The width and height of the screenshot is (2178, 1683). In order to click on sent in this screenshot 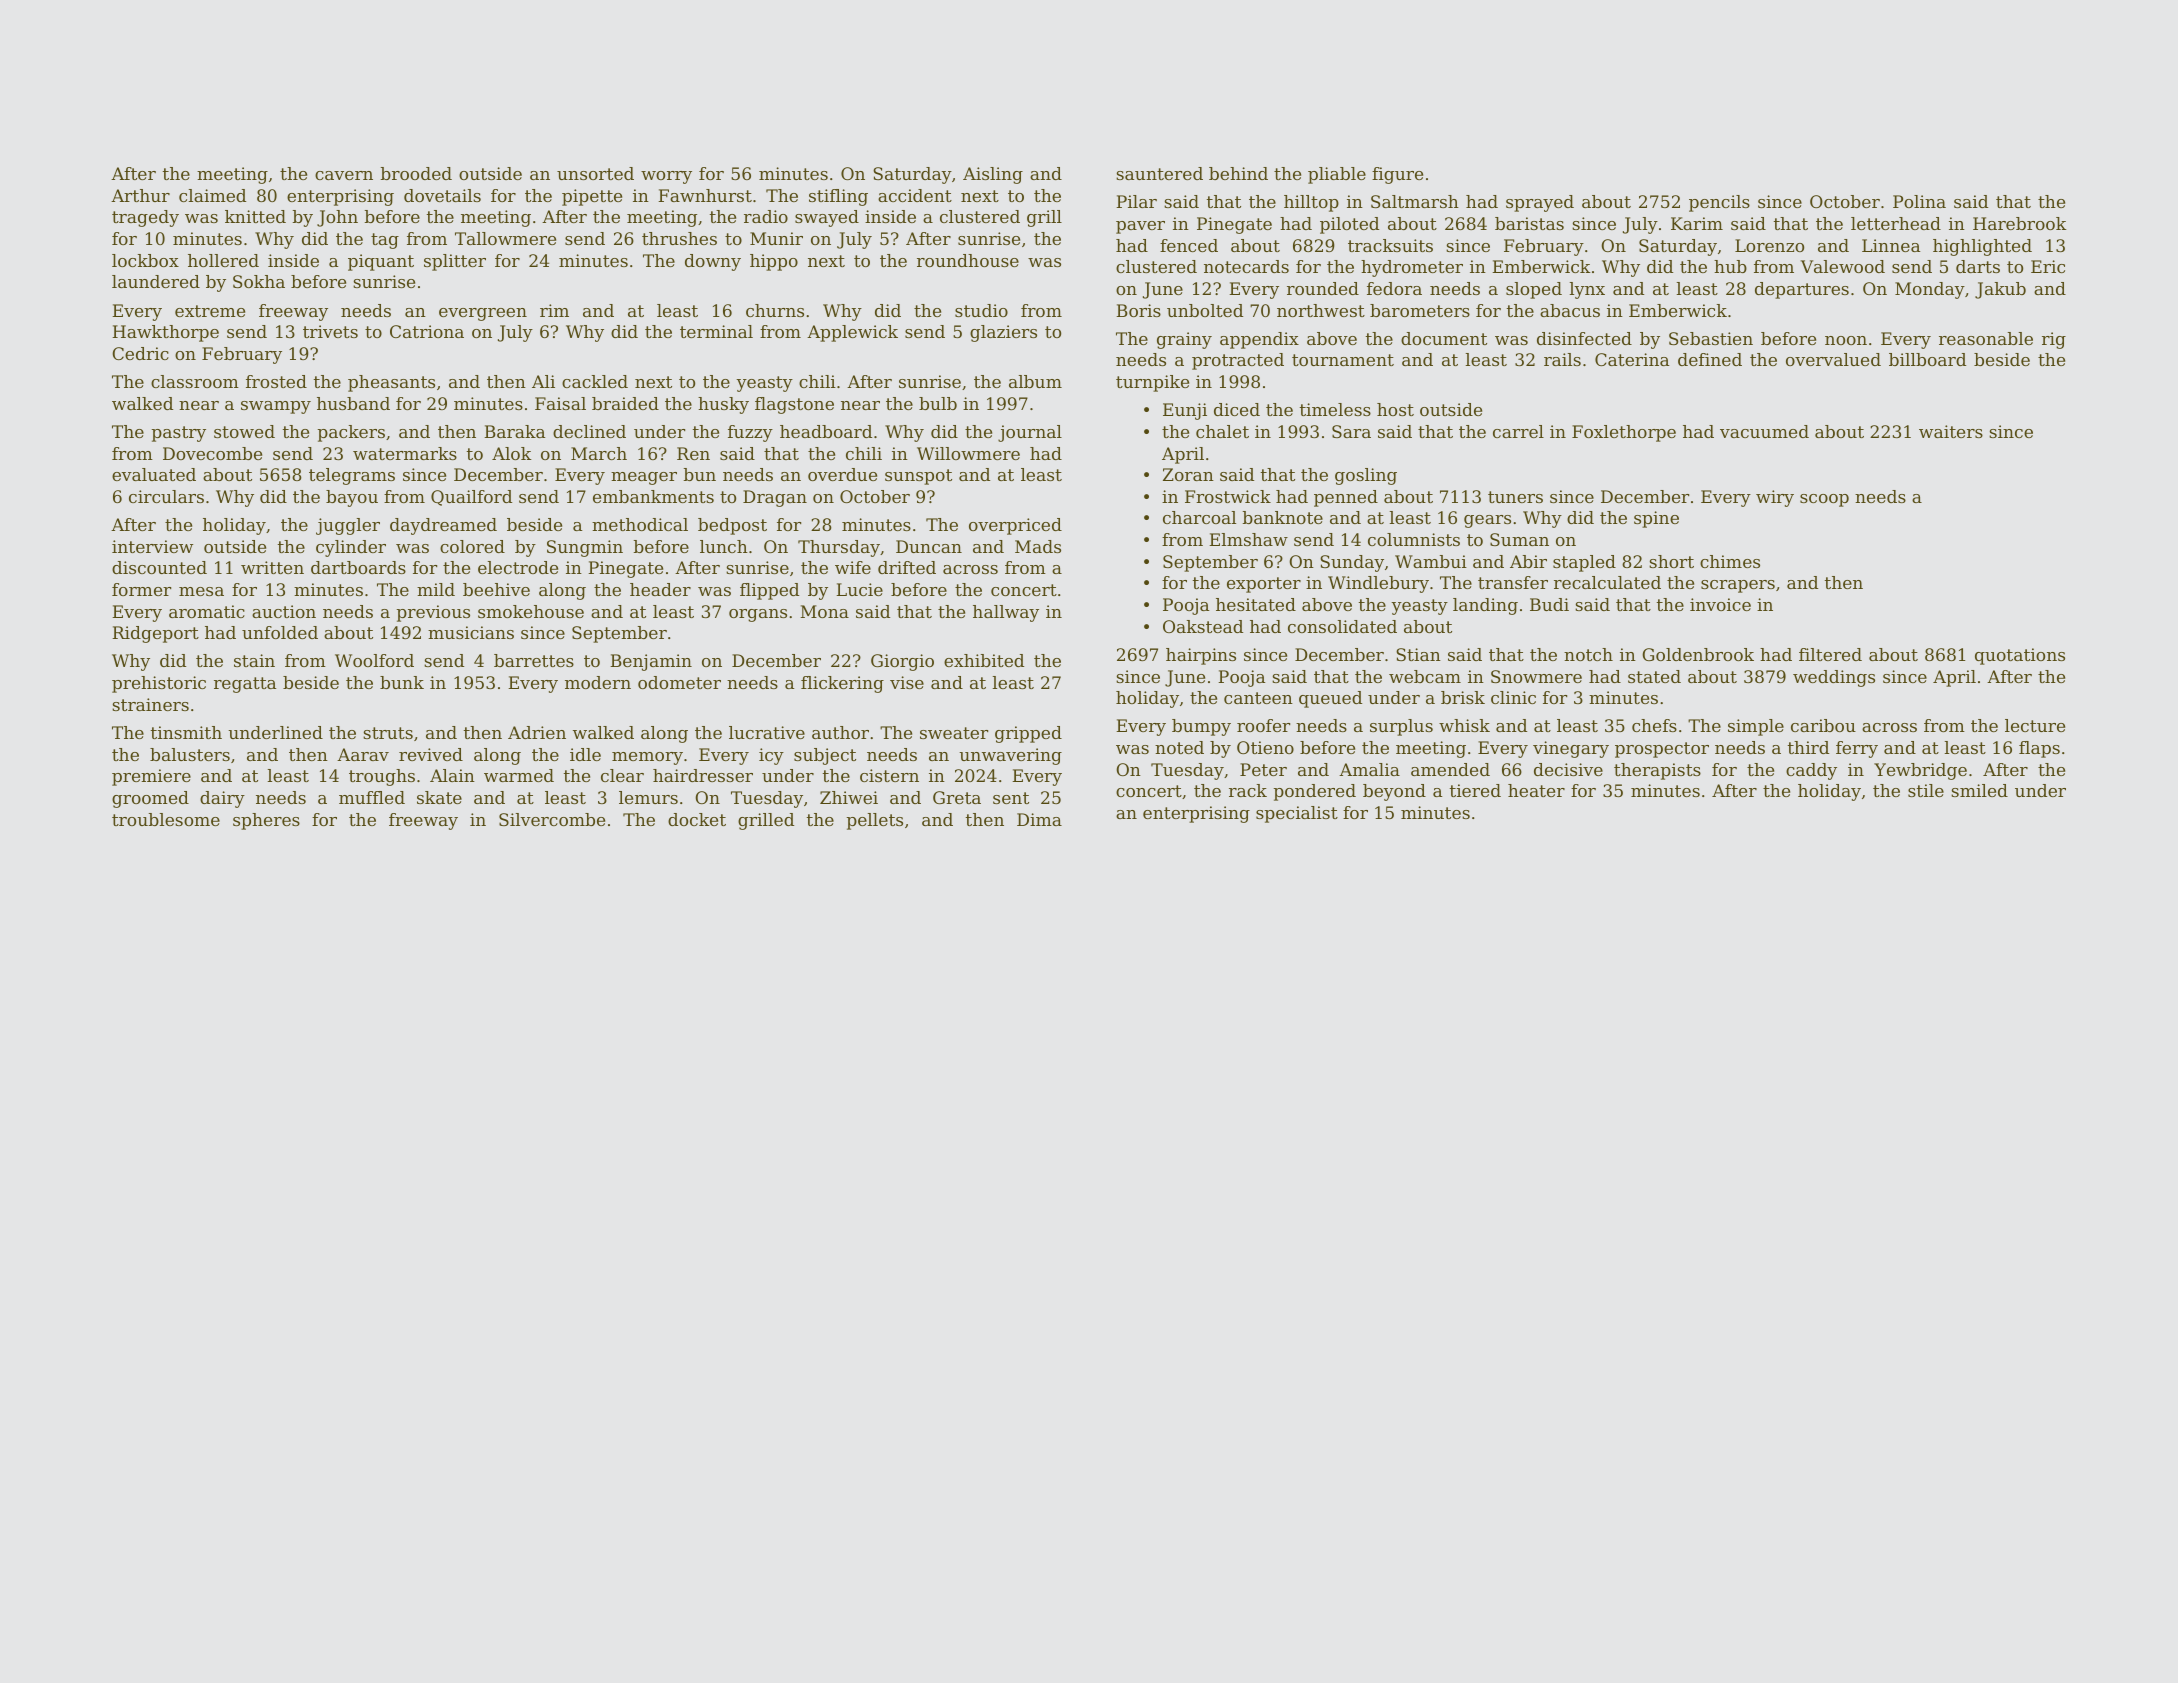, I will do `click(1011, 798)`.
